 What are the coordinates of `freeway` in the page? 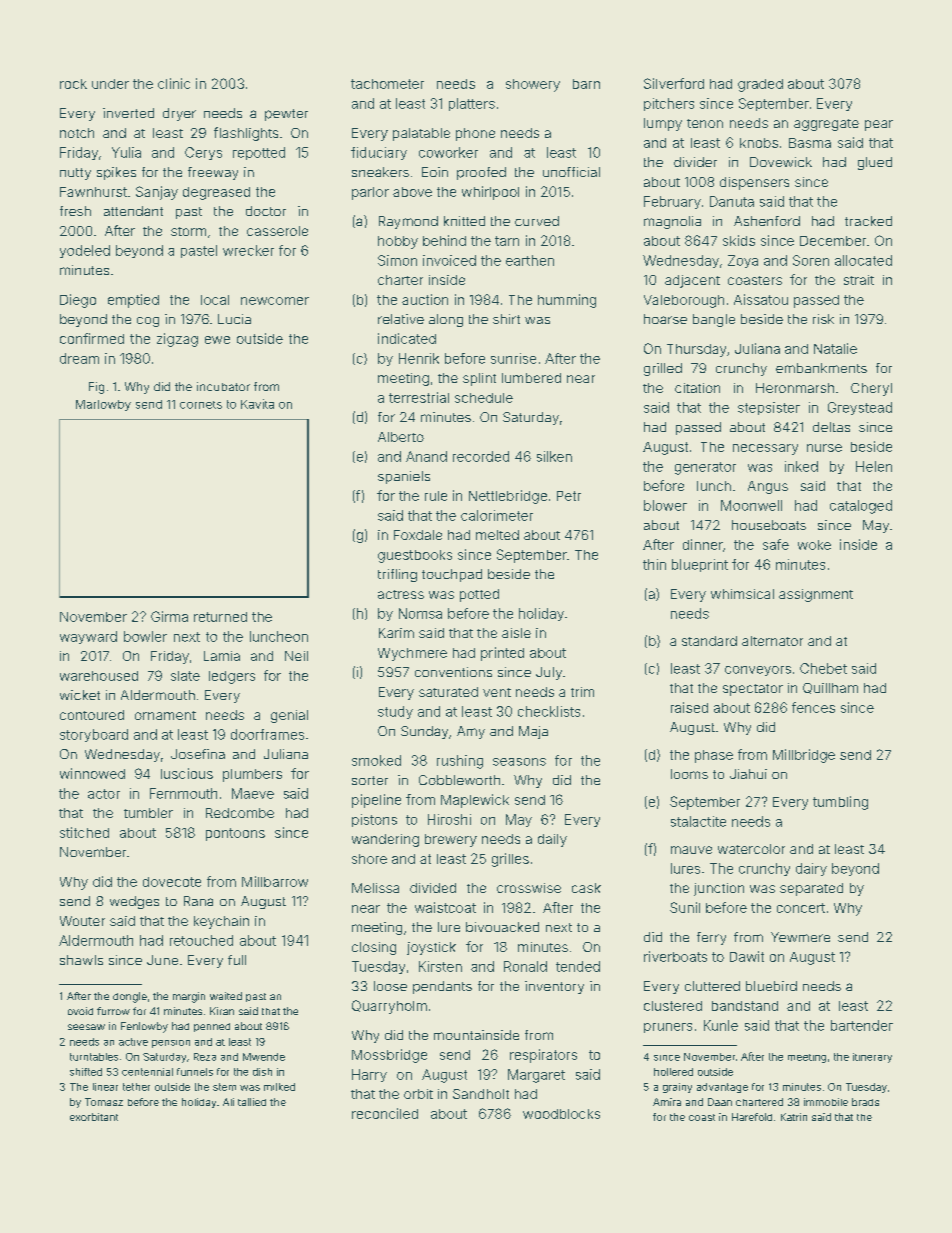 It's located at (213, 173).
